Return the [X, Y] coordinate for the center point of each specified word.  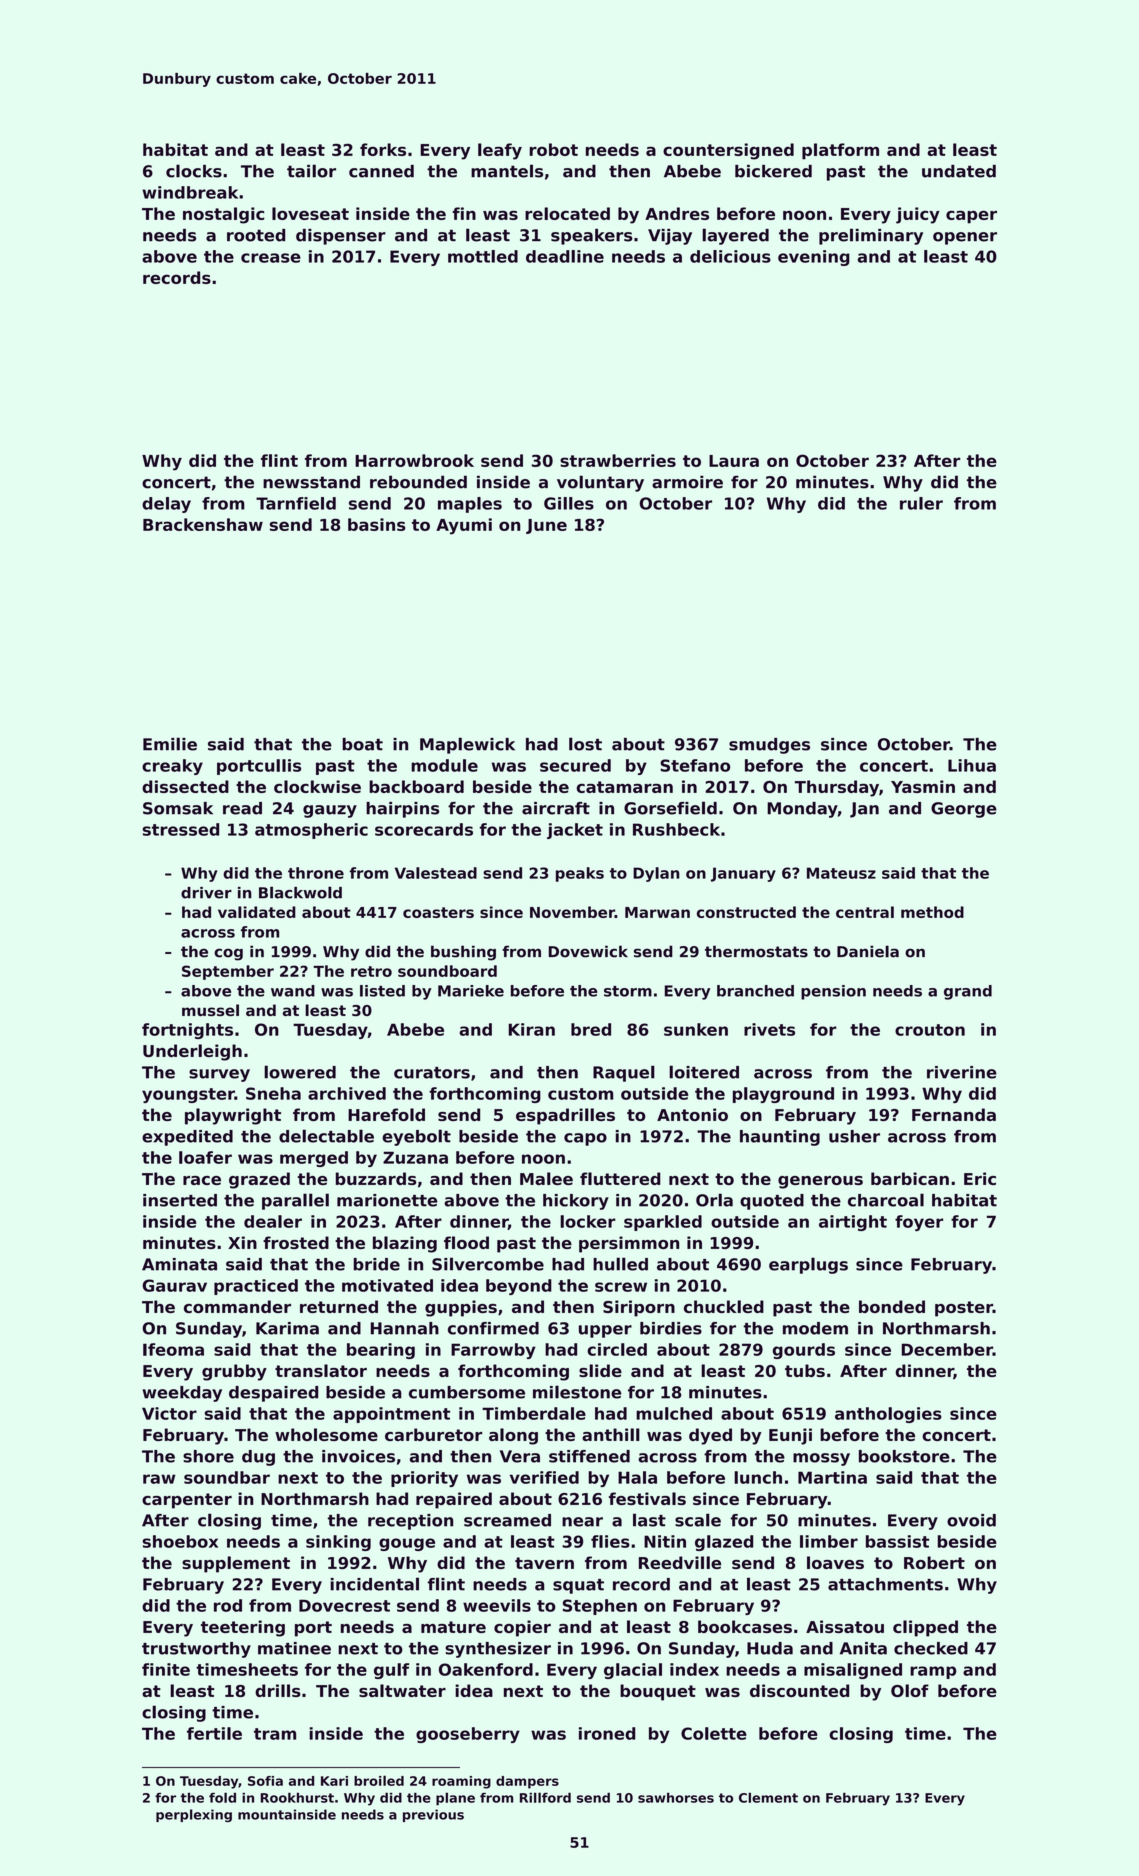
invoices [358, 1456]
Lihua [972, 765]
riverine [962, 1072]
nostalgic [223, 215]
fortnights [187, 1031]
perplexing [194, 1815]
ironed [607, 1733]
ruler [921, 503]
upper [605, 1331]
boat [362, 744]
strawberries [618, 460]
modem [815, 1328]
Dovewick [588, 951]
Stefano [695, 765]
